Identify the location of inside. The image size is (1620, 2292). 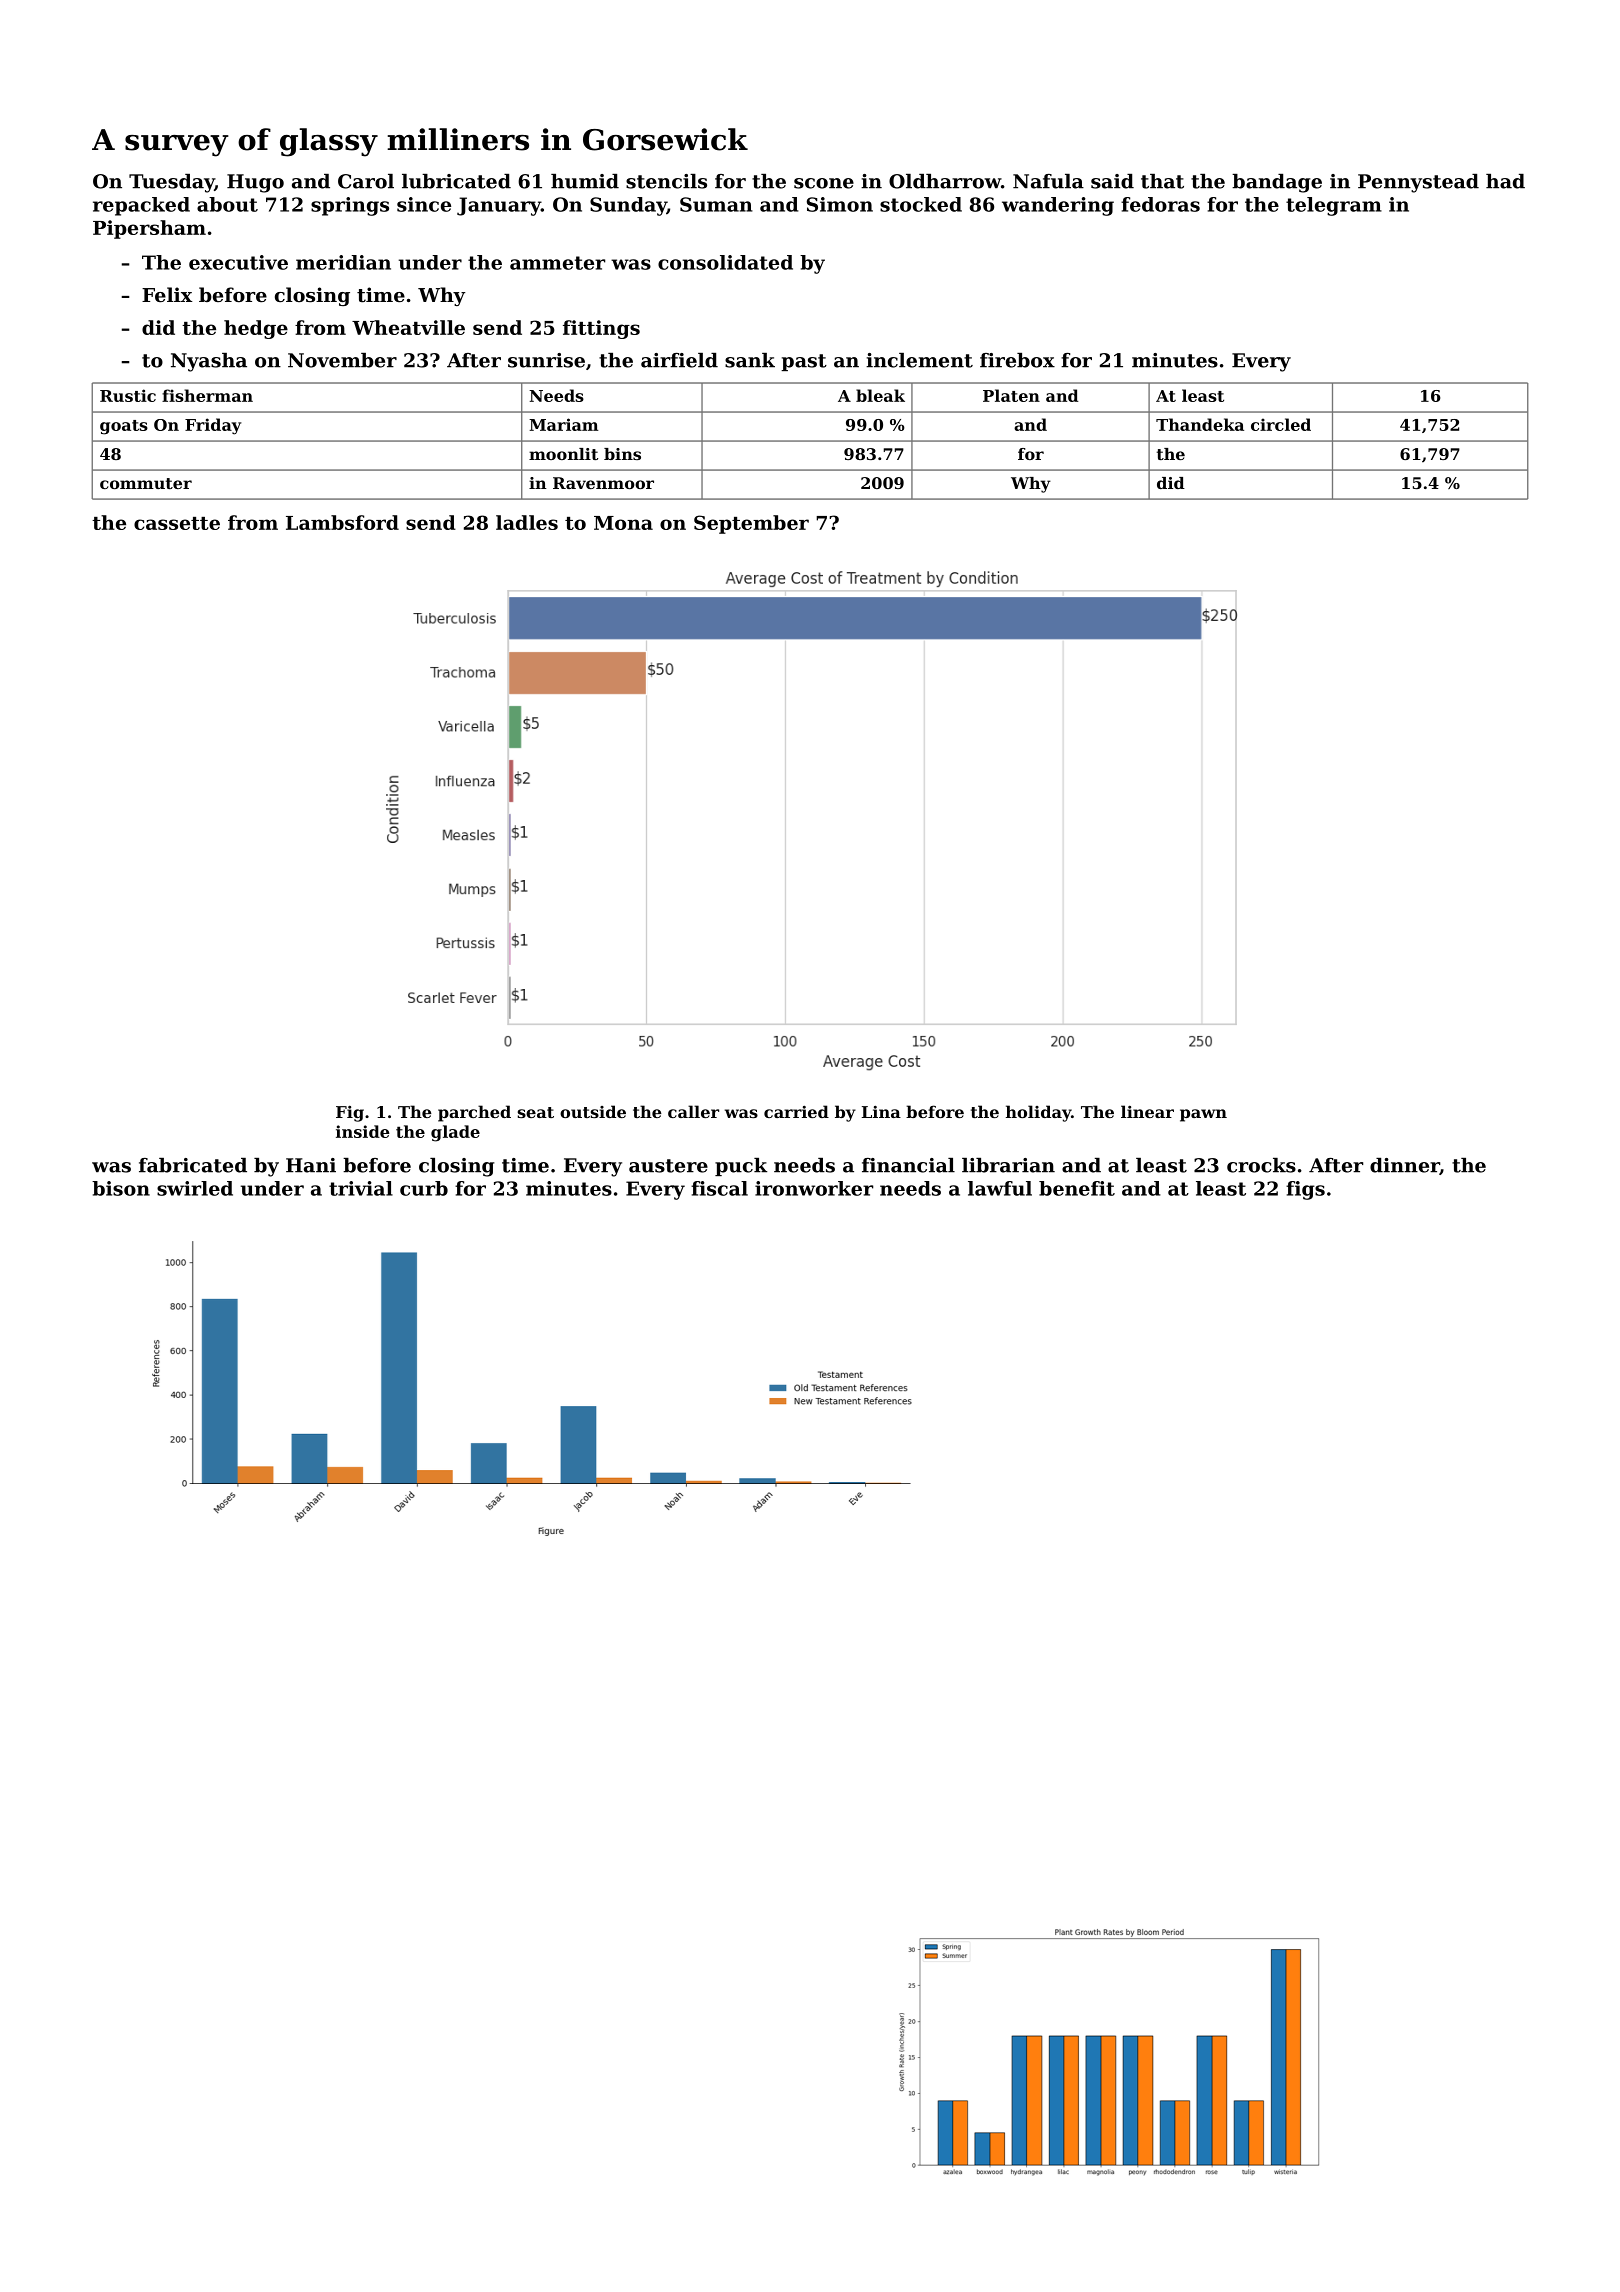
(363, 1131).
